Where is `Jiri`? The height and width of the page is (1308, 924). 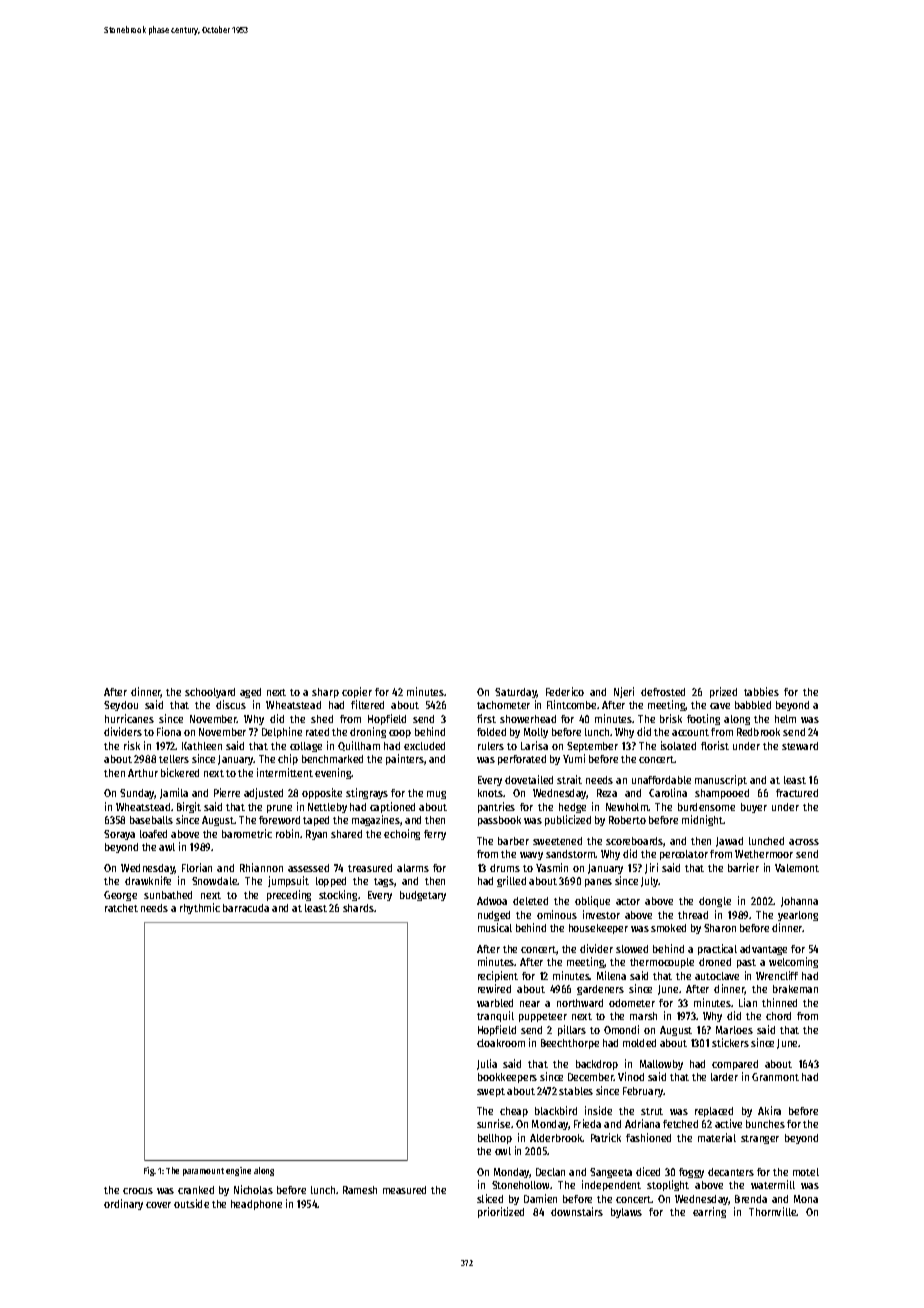 Jiri is located at coordinates (651, 868).
